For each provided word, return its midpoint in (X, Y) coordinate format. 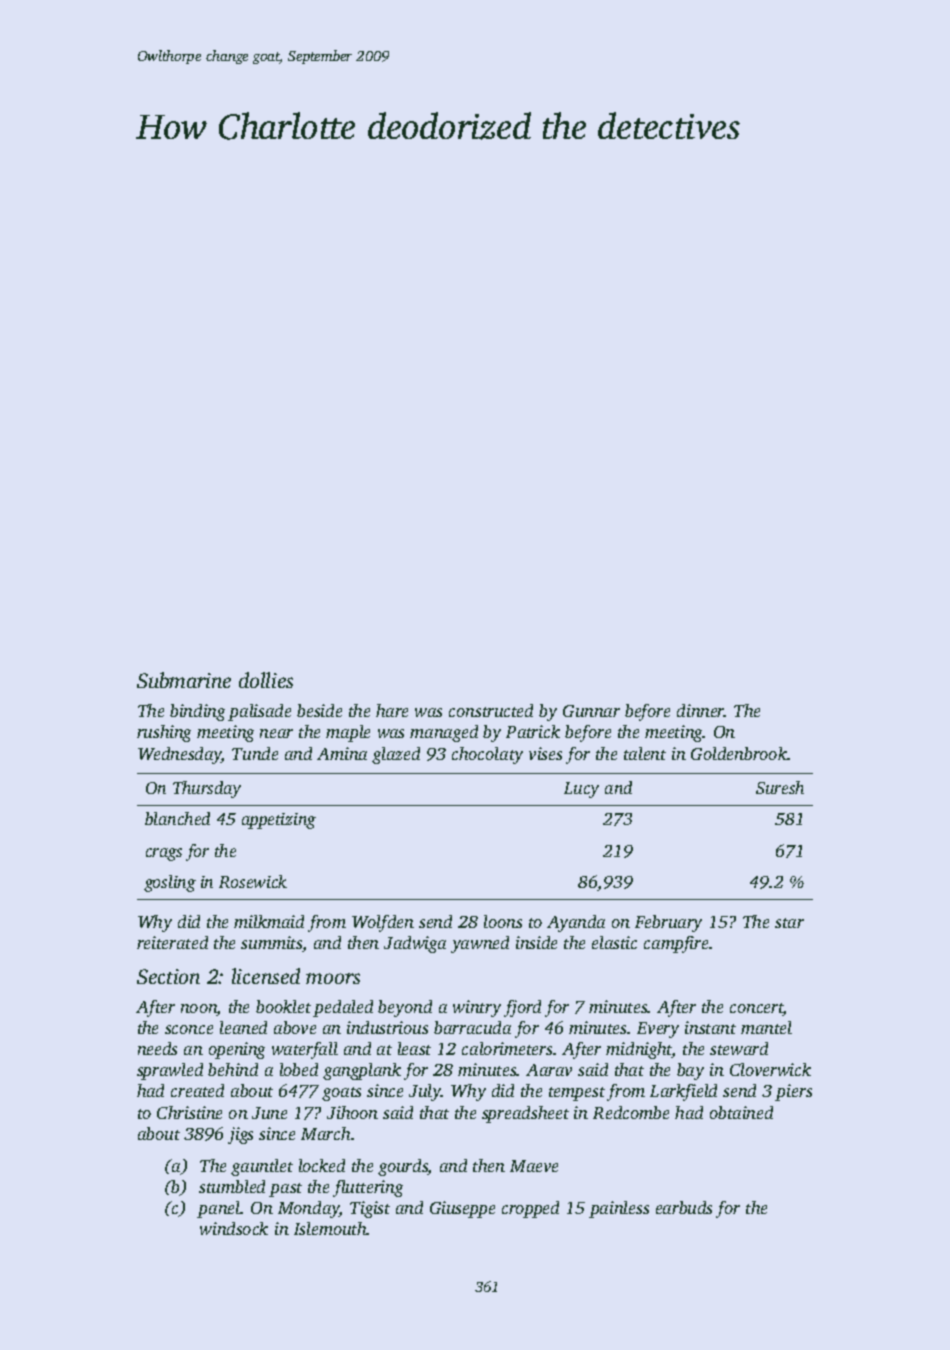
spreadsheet (525, 1114)
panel (218, 1209)
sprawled (170, 1071)
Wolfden (383, 923)
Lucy (581, 790)
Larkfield (683, 1092)
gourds (403, 1167)
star (789, 923)
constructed (491, 710)
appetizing (279, 821)
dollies (266, 680)
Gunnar (591, 711)
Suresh (780, 787)
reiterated (172, 942)
